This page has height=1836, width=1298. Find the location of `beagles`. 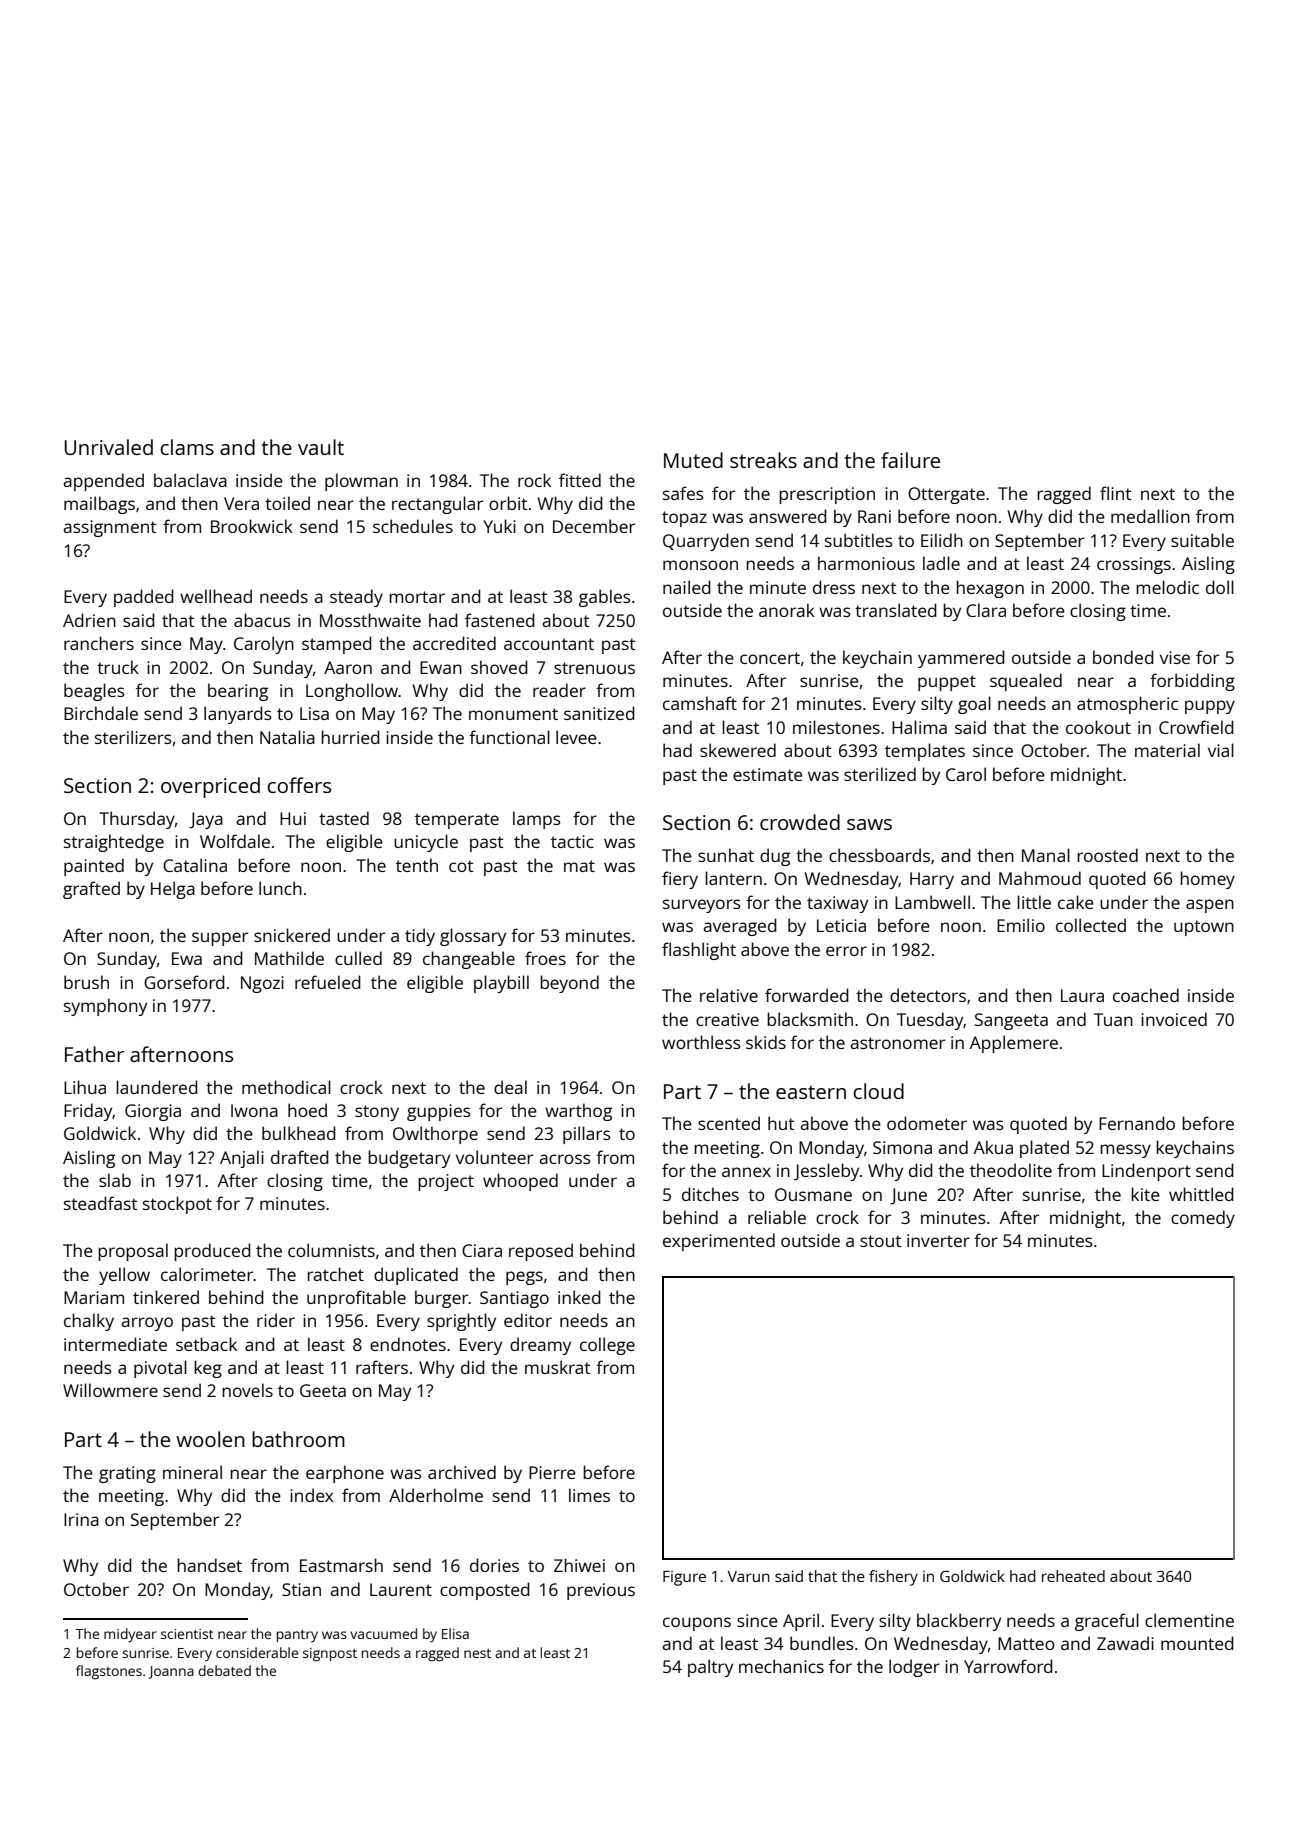

beagles is located at coordinates (94, 692).
